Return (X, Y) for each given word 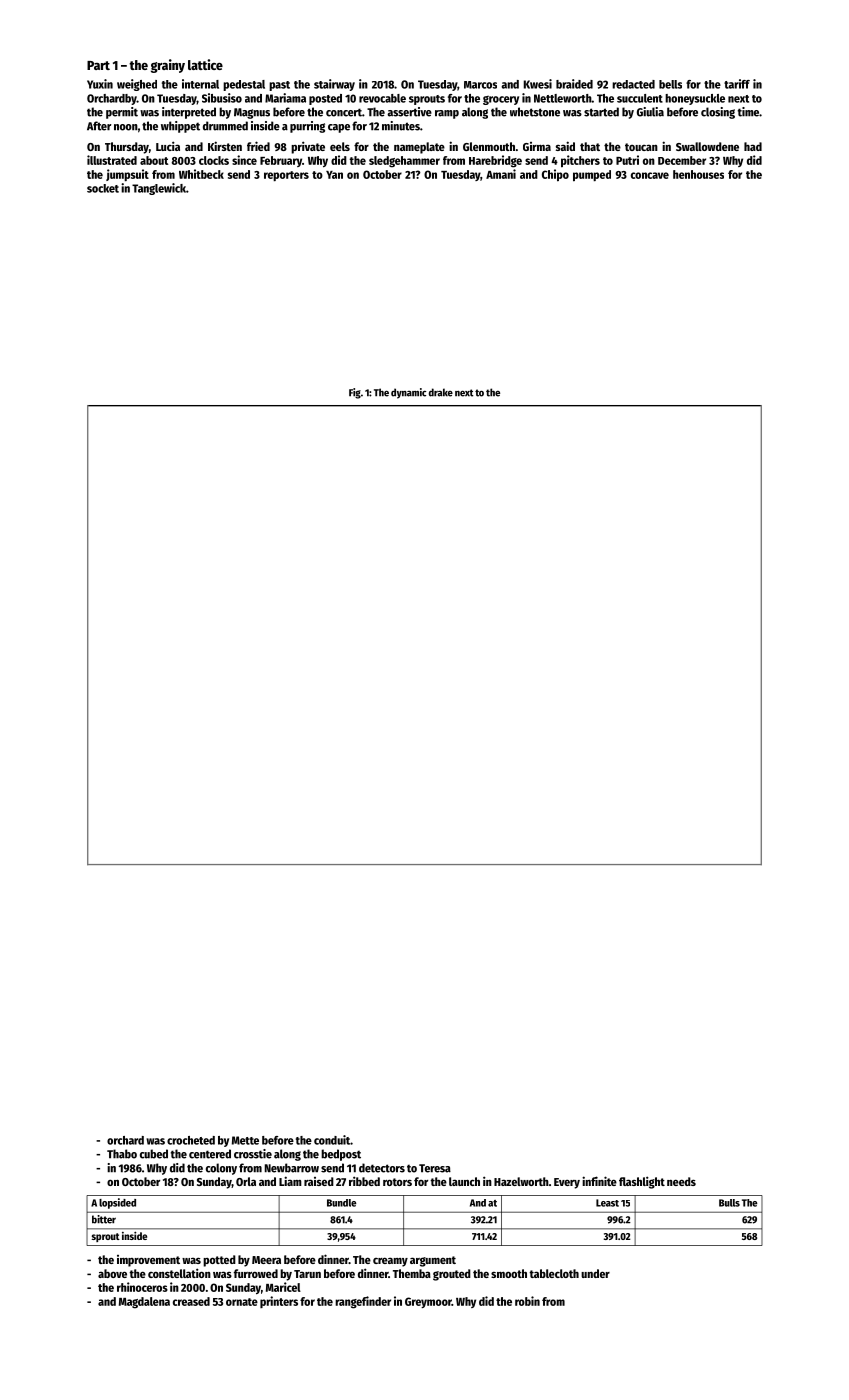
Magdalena (144, 1303)
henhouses (698, 174)
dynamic (408, 393)
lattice (205, 64)
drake (441, 392)
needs (681, 1181)
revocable (382, 98)
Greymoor (428, 1302)
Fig (355, 393)
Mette (245, 1140)
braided (574, 84)
